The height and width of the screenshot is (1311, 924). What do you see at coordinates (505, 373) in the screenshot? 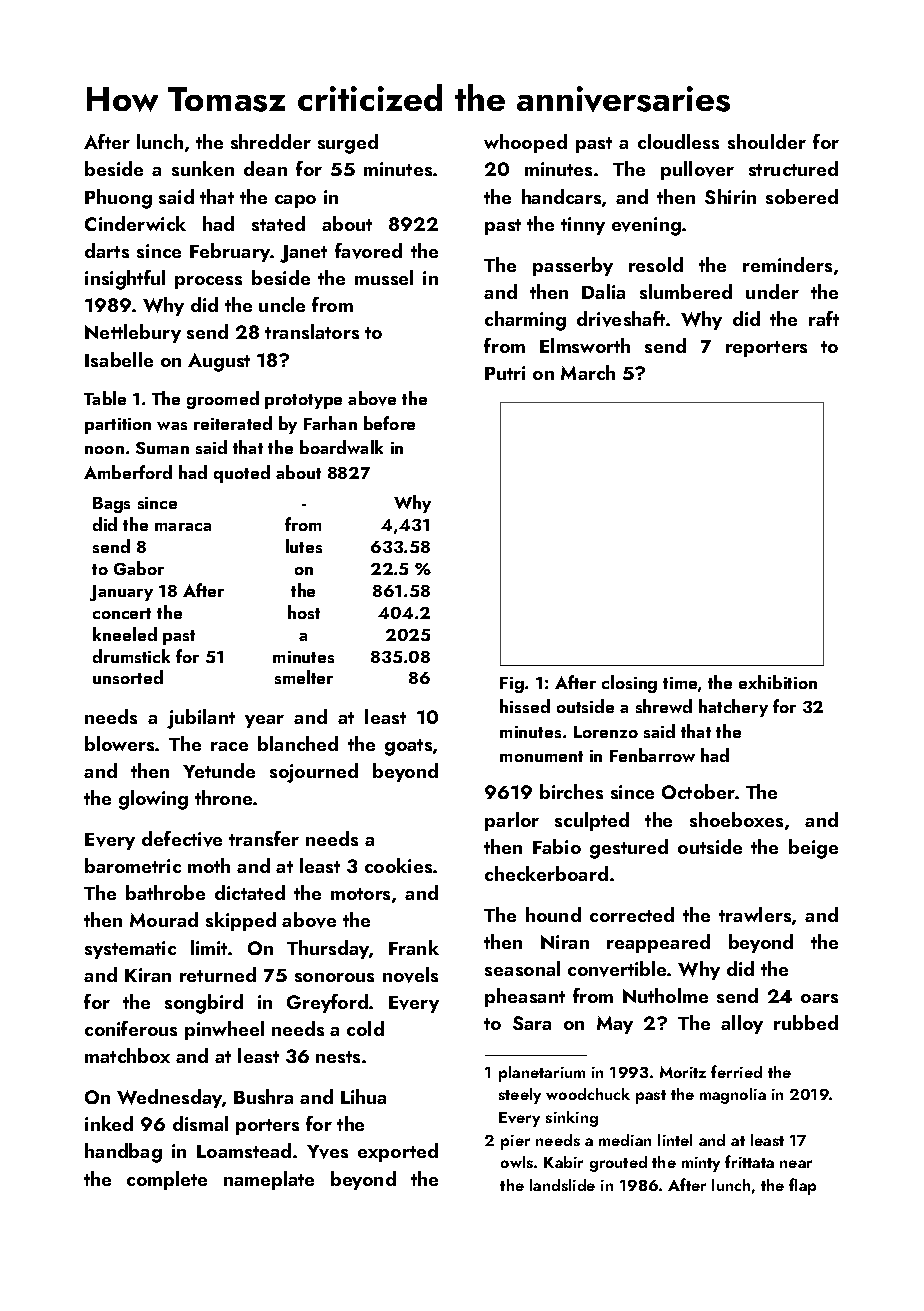
I see `Putri` at bounding box center [505, 373].
